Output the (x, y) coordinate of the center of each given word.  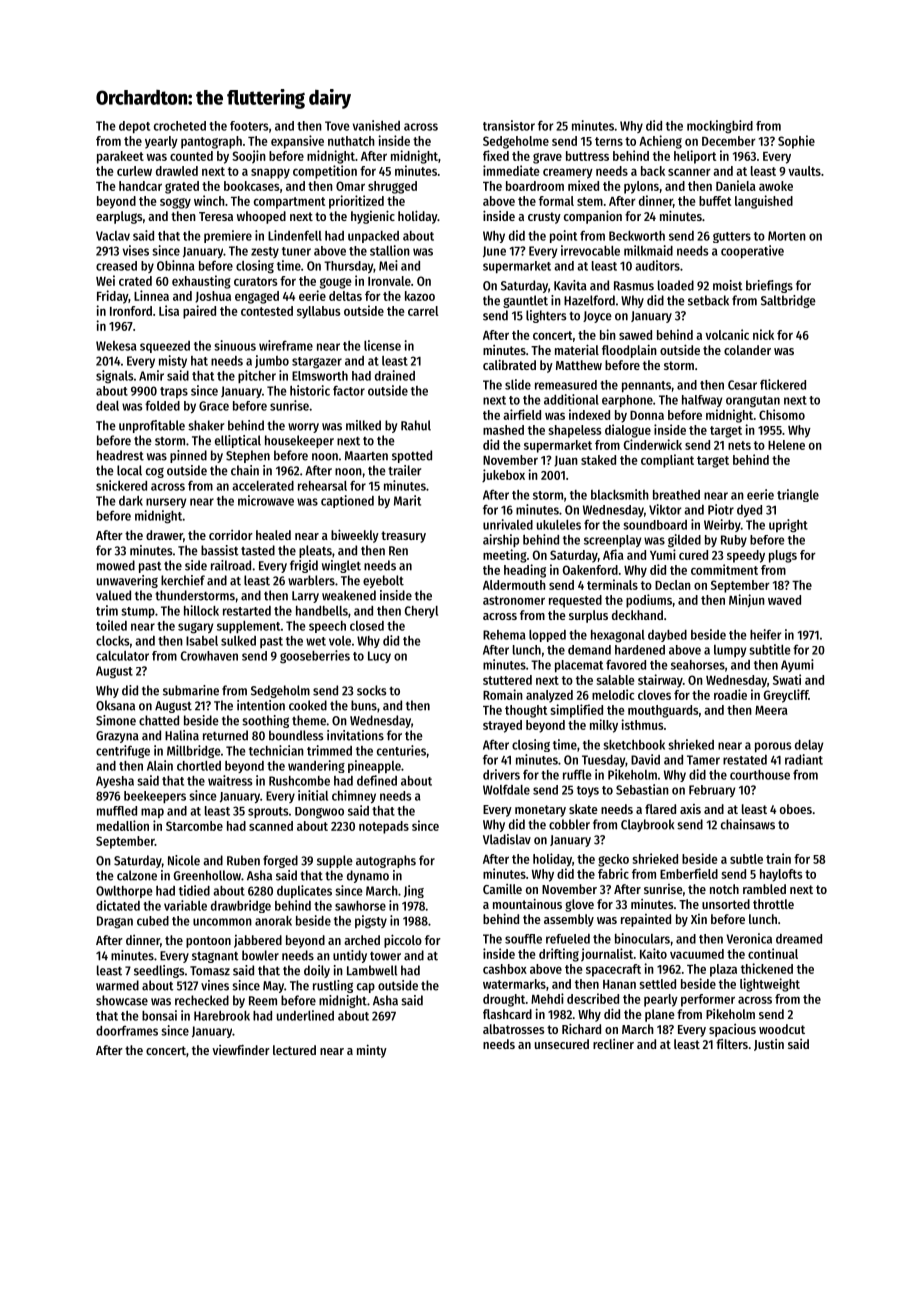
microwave (266, 500)
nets (739, 445)
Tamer (703, 760)
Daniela (736, 185)
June (494, 252)
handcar (140, 186)
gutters (732, 237)
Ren (398, 551)
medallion (123, 825)
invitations (355, 735)
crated (135, 281)
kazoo (420, 296)
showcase (122, 1000)
